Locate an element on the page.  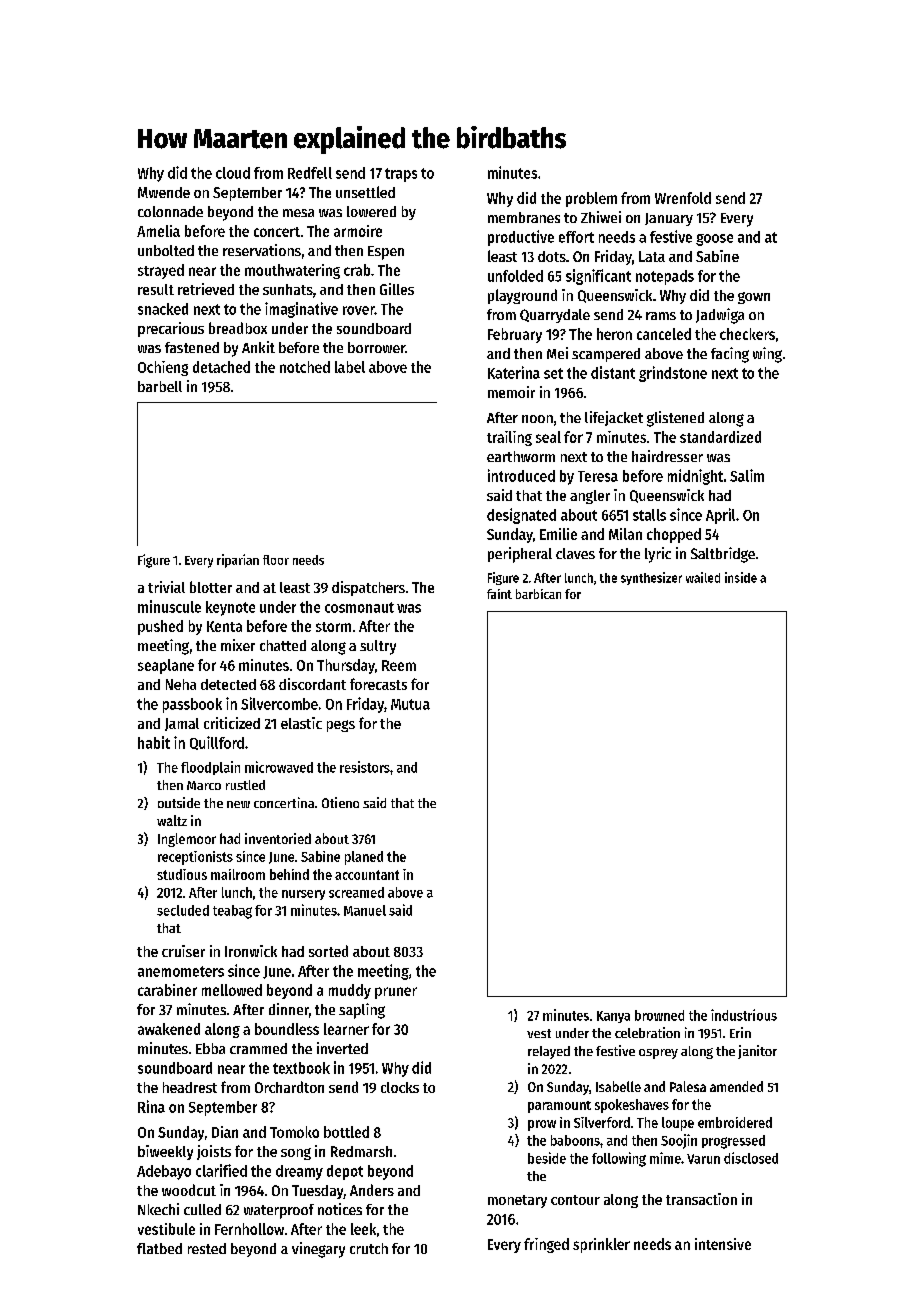
pruner is located at coordinates (396, 993).
